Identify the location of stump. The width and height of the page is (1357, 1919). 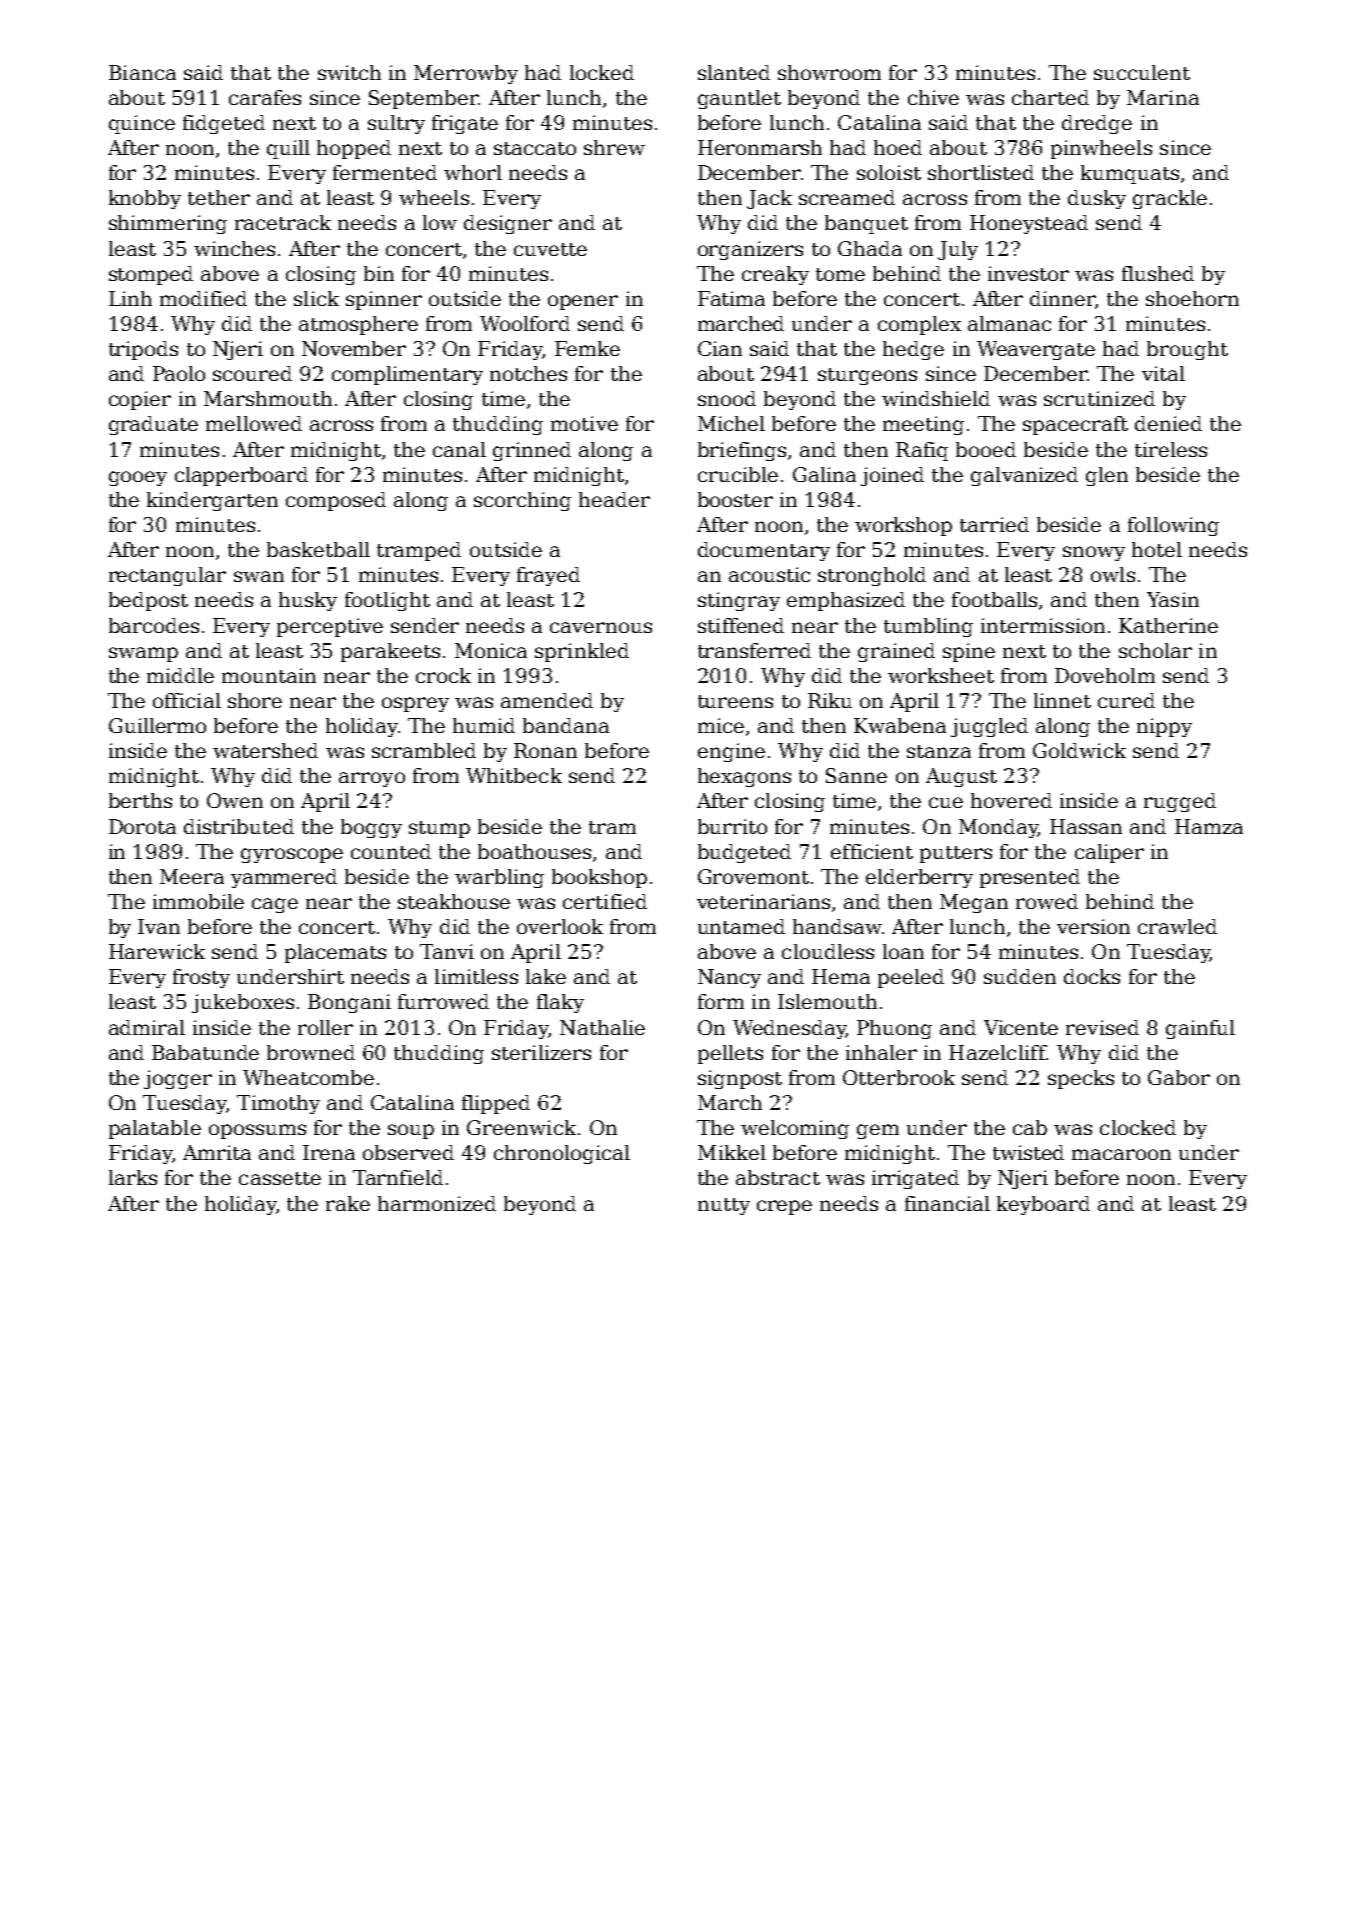
(439, 829).
